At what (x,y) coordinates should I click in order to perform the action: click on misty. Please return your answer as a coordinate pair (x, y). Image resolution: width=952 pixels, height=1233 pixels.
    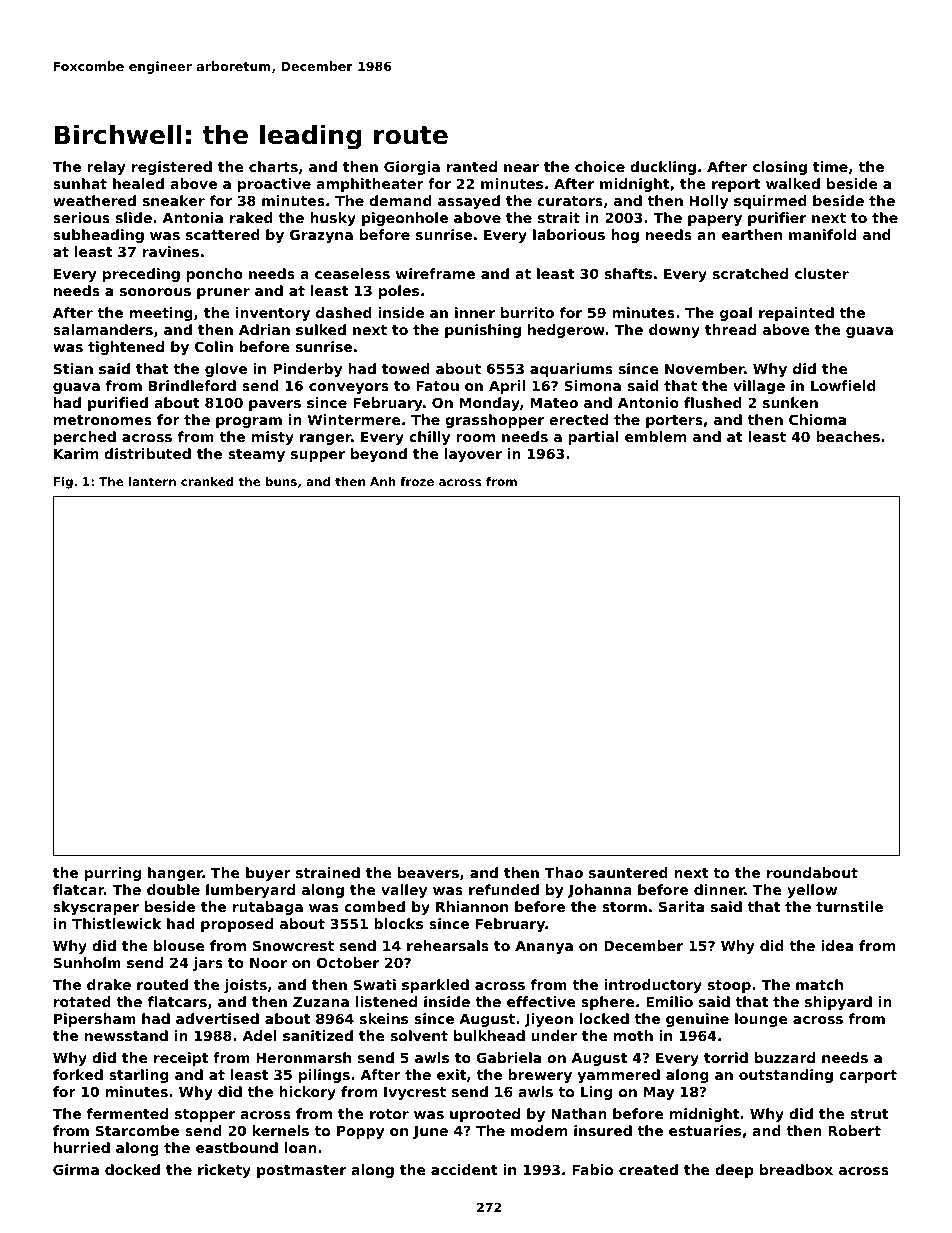
    Looking at the image, I should click on (272, 438).
